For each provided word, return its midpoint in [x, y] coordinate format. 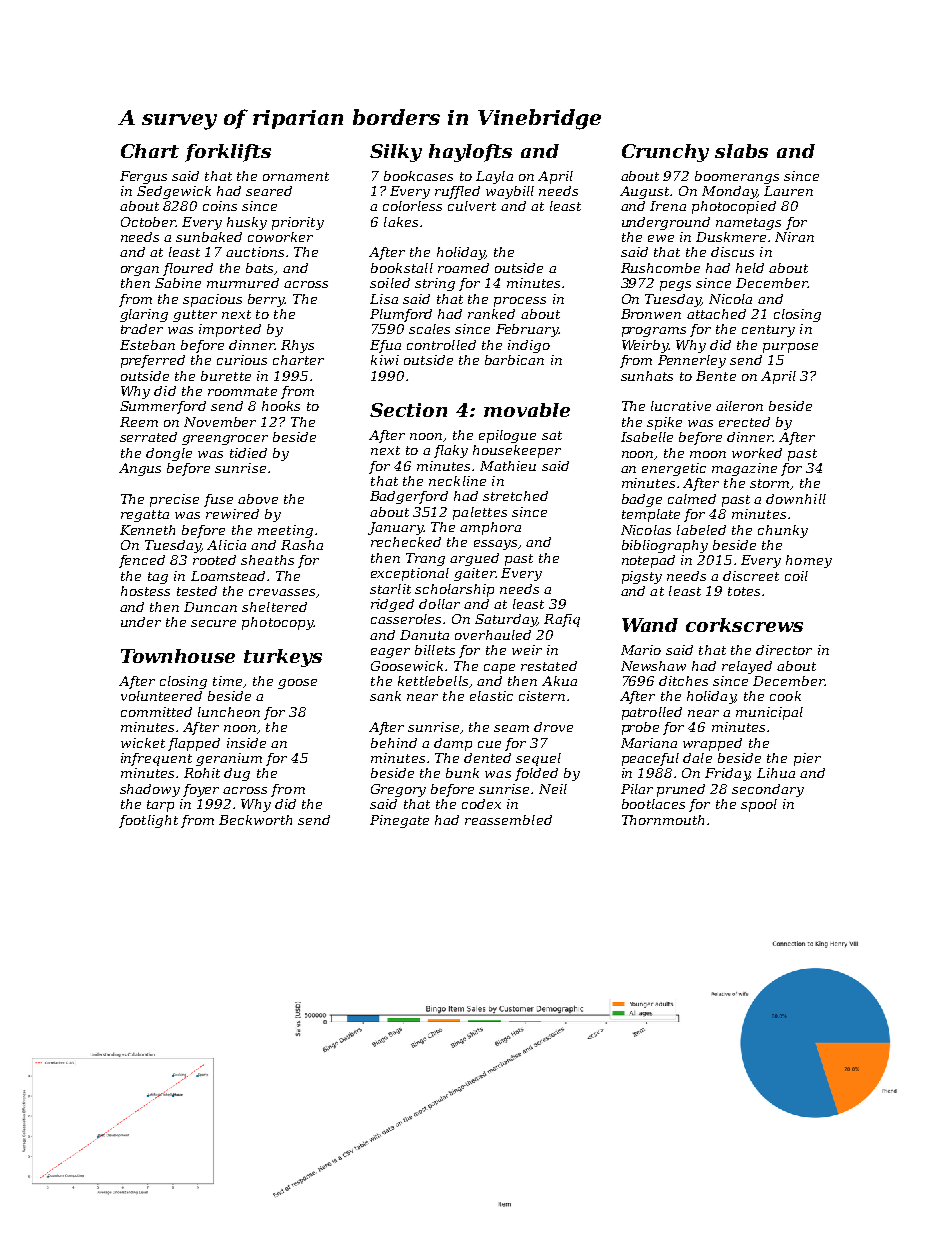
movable [527, 410]
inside [246, 743]
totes [744, 591]
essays [495, 545]
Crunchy [665, 153]
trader [142, 329]
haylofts [470, 153]
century [768, 331]
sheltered [274, 607]
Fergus [143, 177]
